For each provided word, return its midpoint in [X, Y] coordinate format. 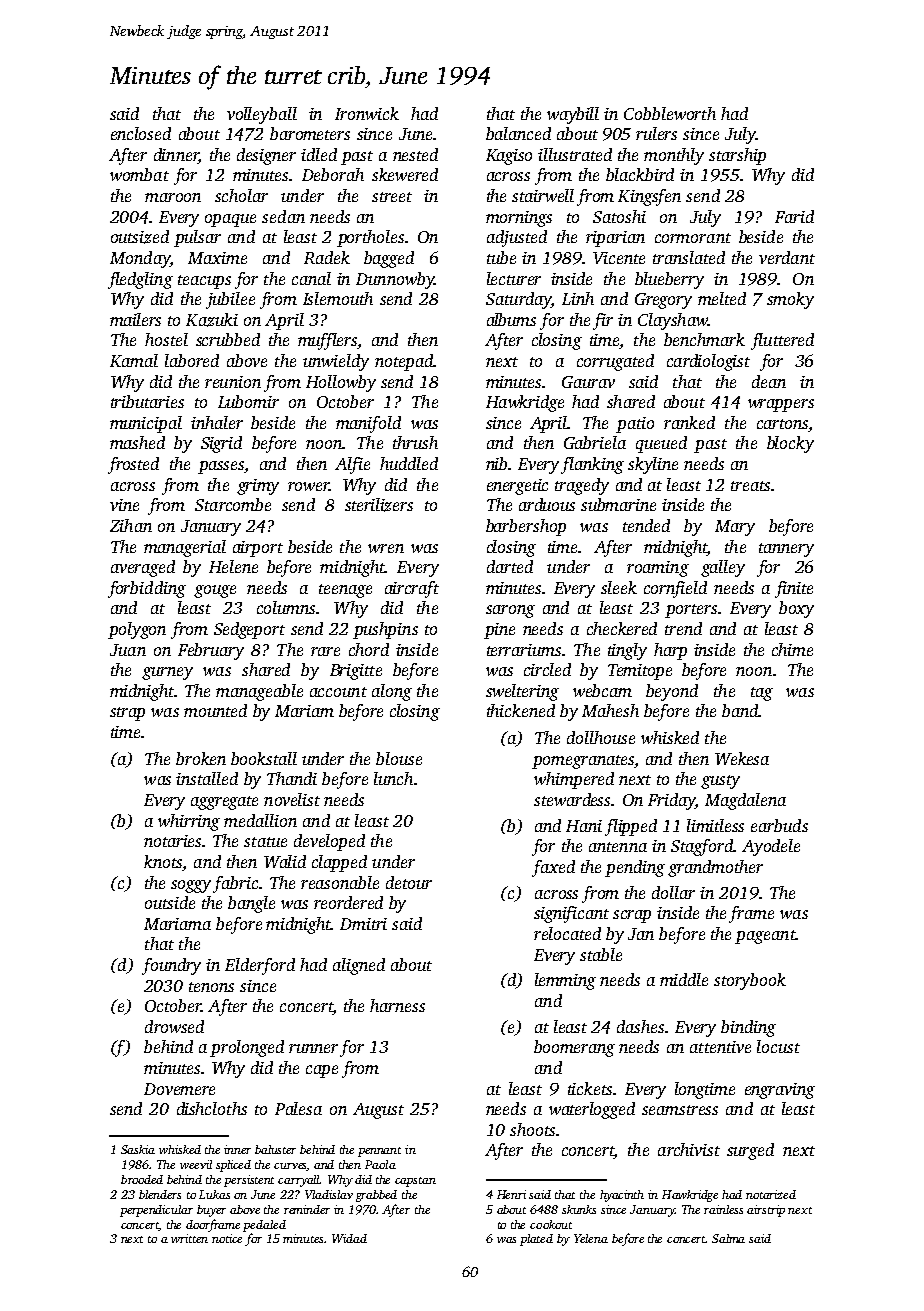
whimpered [574, 780]
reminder [307, 1209]
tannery [786, 550]
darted [510, 566]
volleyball [262, 115]
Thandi [292, 778]
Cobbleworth [670, 113]
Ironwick [367, 113]
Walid [285, 861]
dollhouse [601, 737]
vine [124, 505]
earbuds [779, 825]
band [740, 710]
